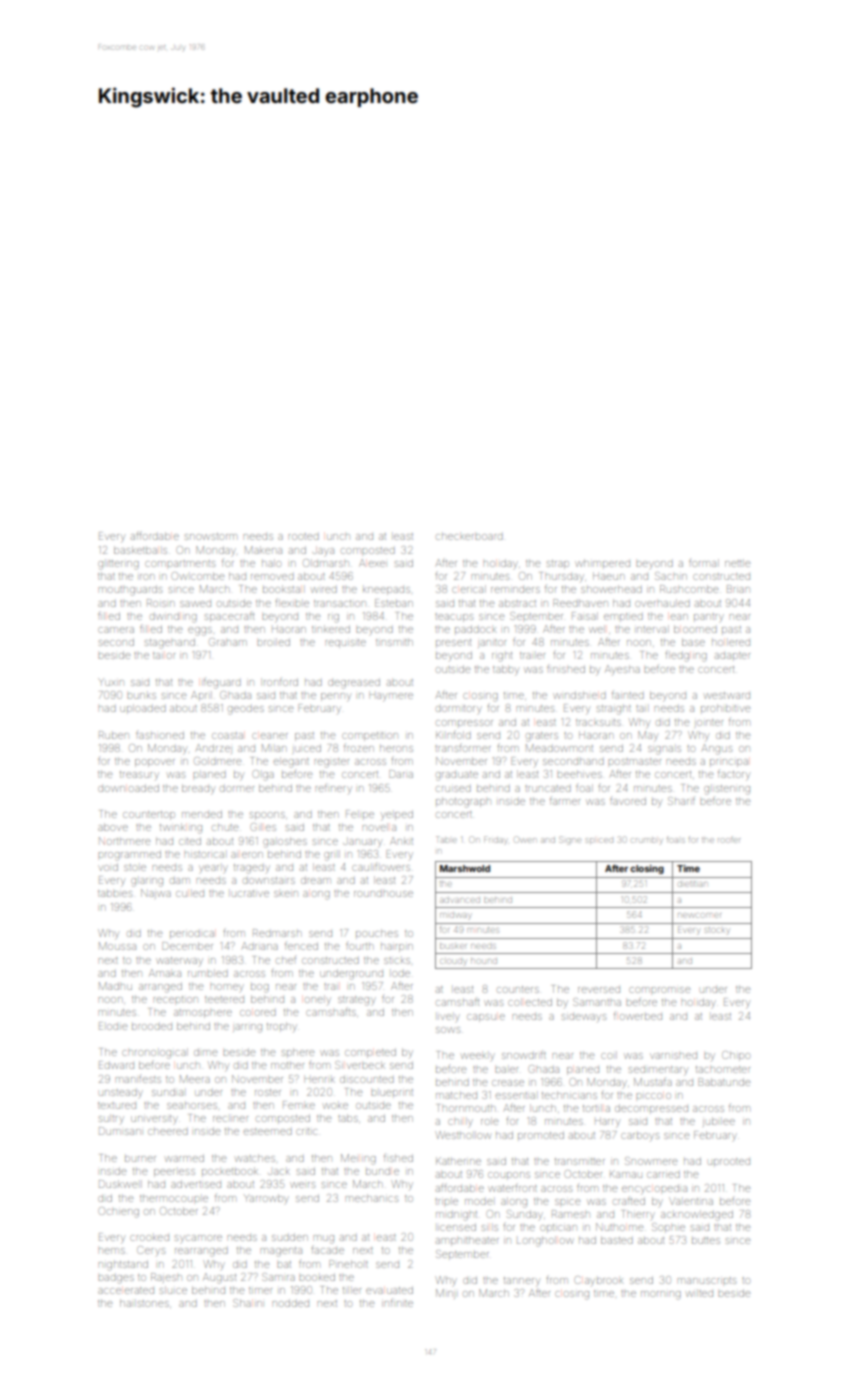 The image size is (849, 1400). I want to click on fourth, so click(359, 946).
